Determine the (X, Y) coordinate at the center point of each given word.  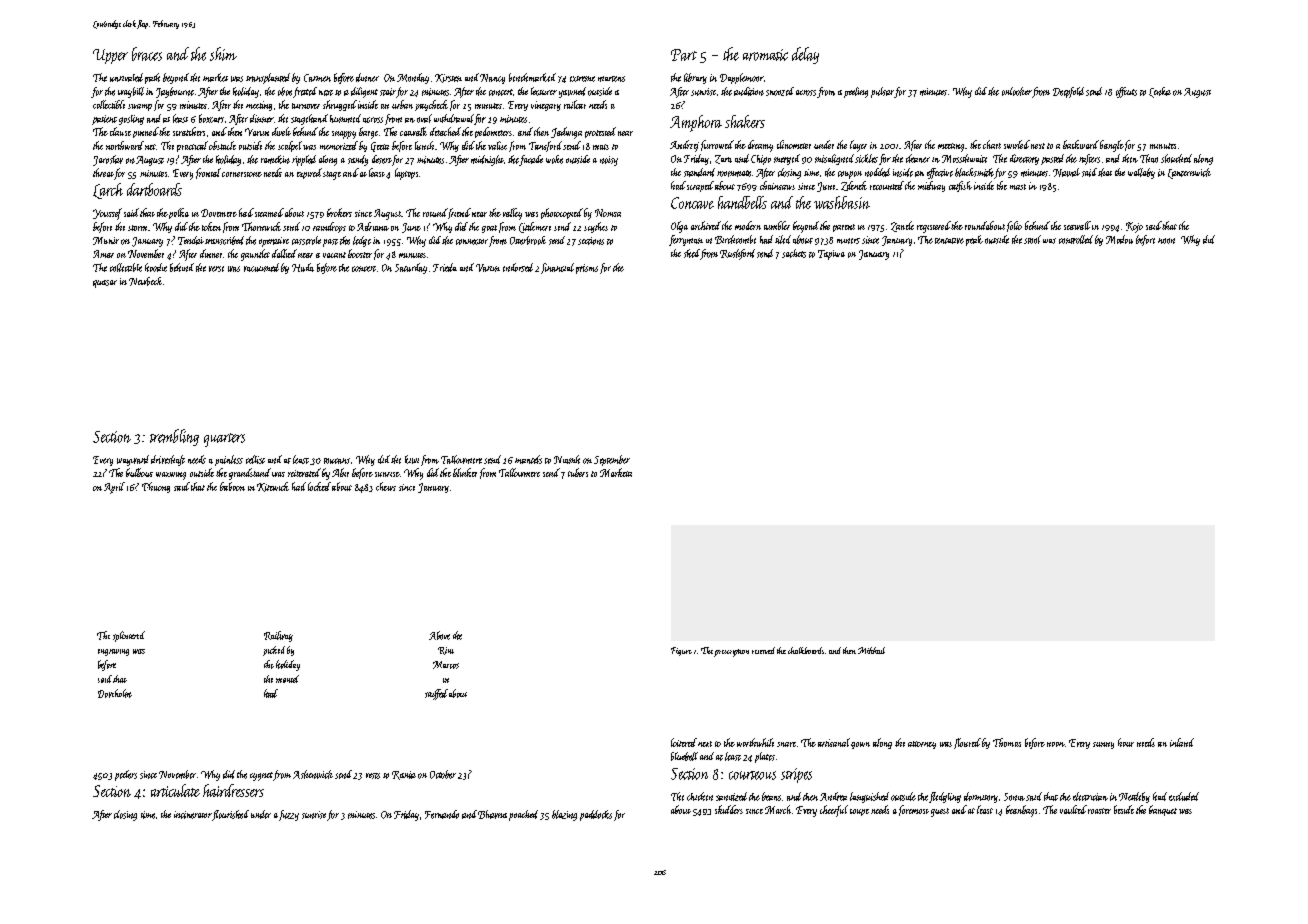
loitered (684, 742)
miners (848, 241)
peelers (126, 775)
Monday (413, 78)
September (612, 460)
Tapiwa (831, 255)
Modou (1119, 239)
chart (992, 144)
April (114, 488)
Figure (681, 651)
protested (600, 132)
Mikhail (871, 650)
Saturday (411, 268)
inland (1182, 742)
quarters (224, 440)
